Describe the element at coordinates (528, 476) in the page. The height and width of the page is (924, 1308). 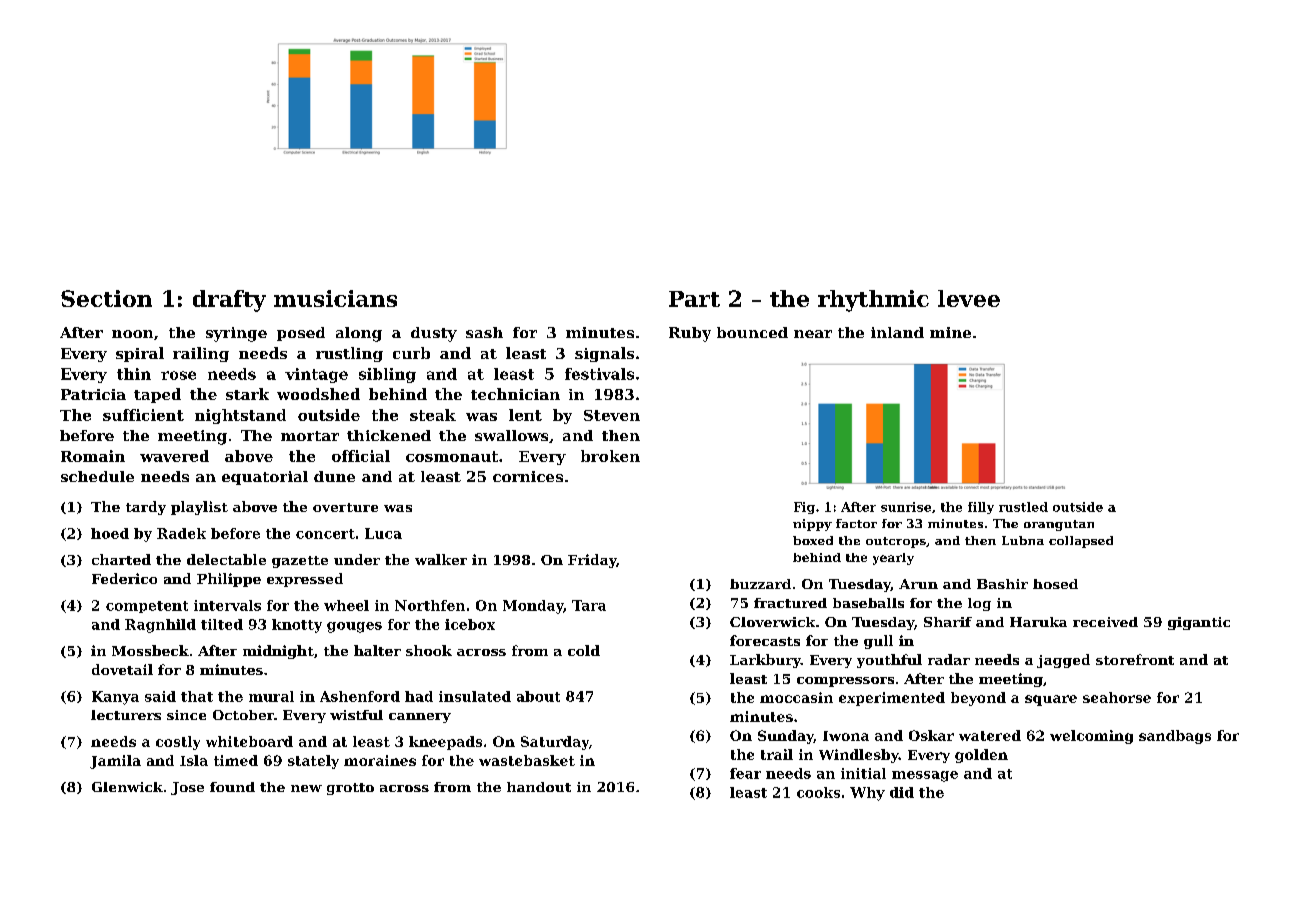
I see `cornices` at that location.
